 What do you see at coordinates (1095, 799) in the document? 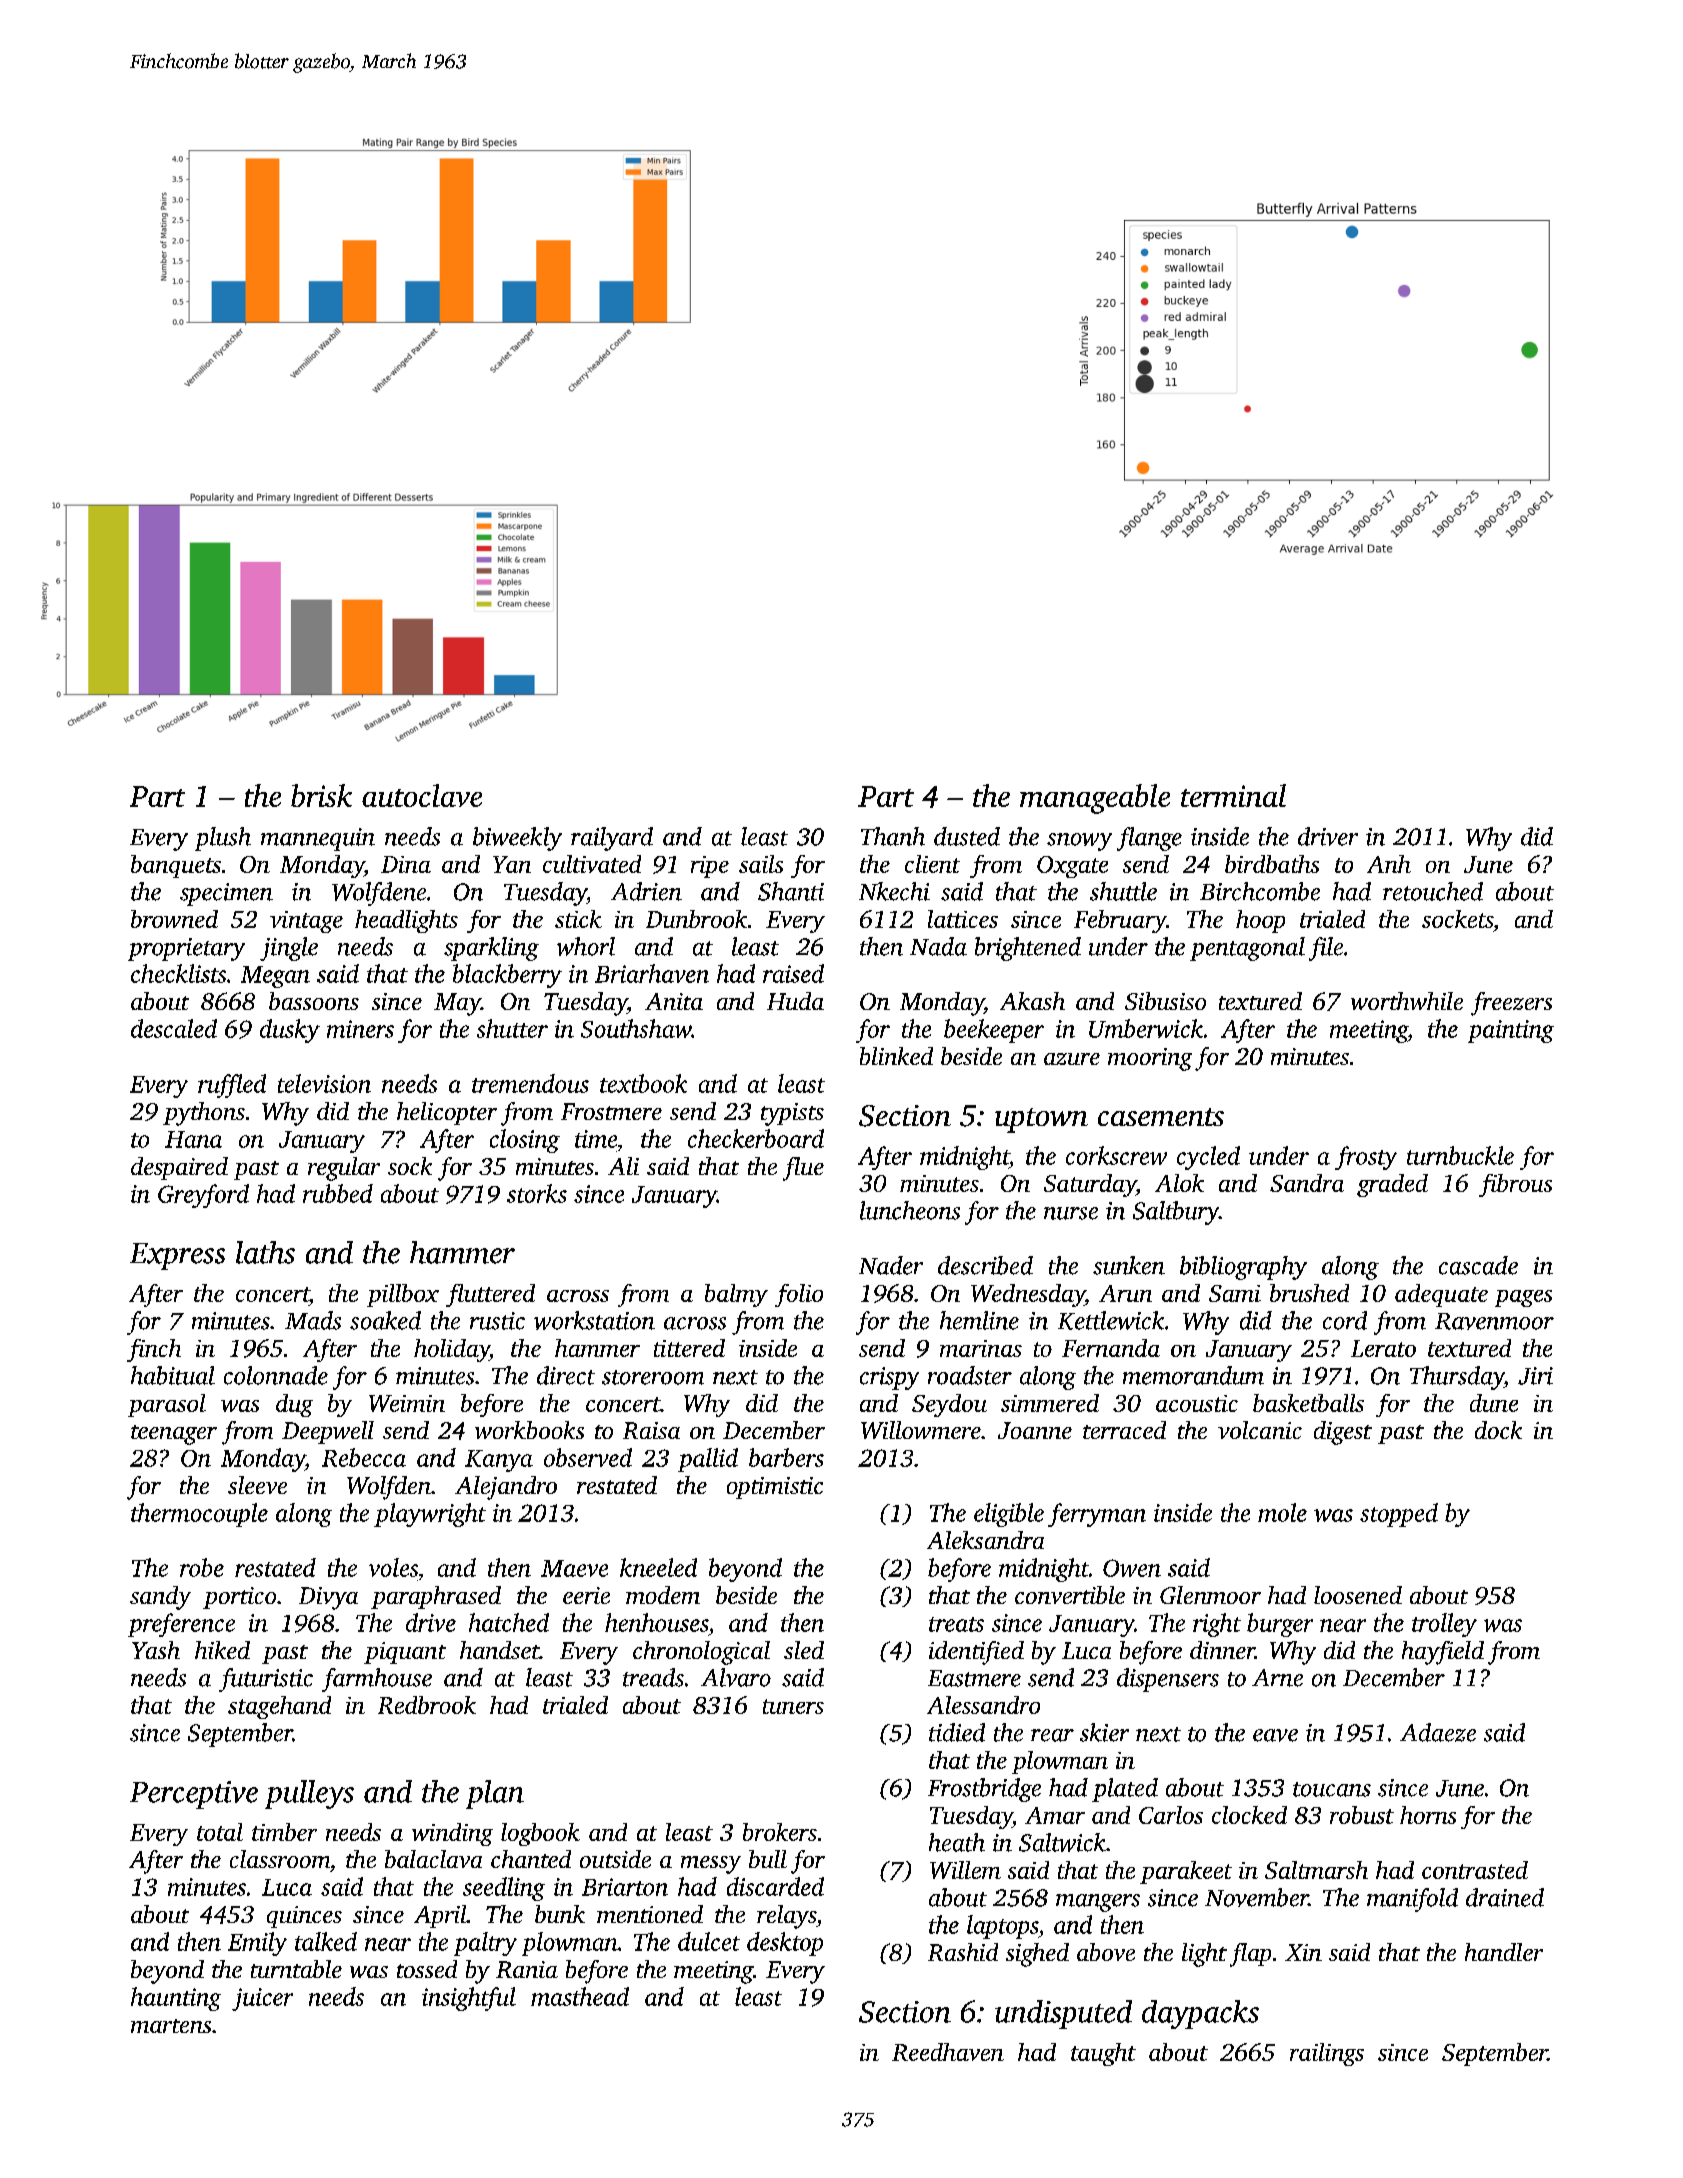
I see `manageable` at bounding box center [1095, 799].
